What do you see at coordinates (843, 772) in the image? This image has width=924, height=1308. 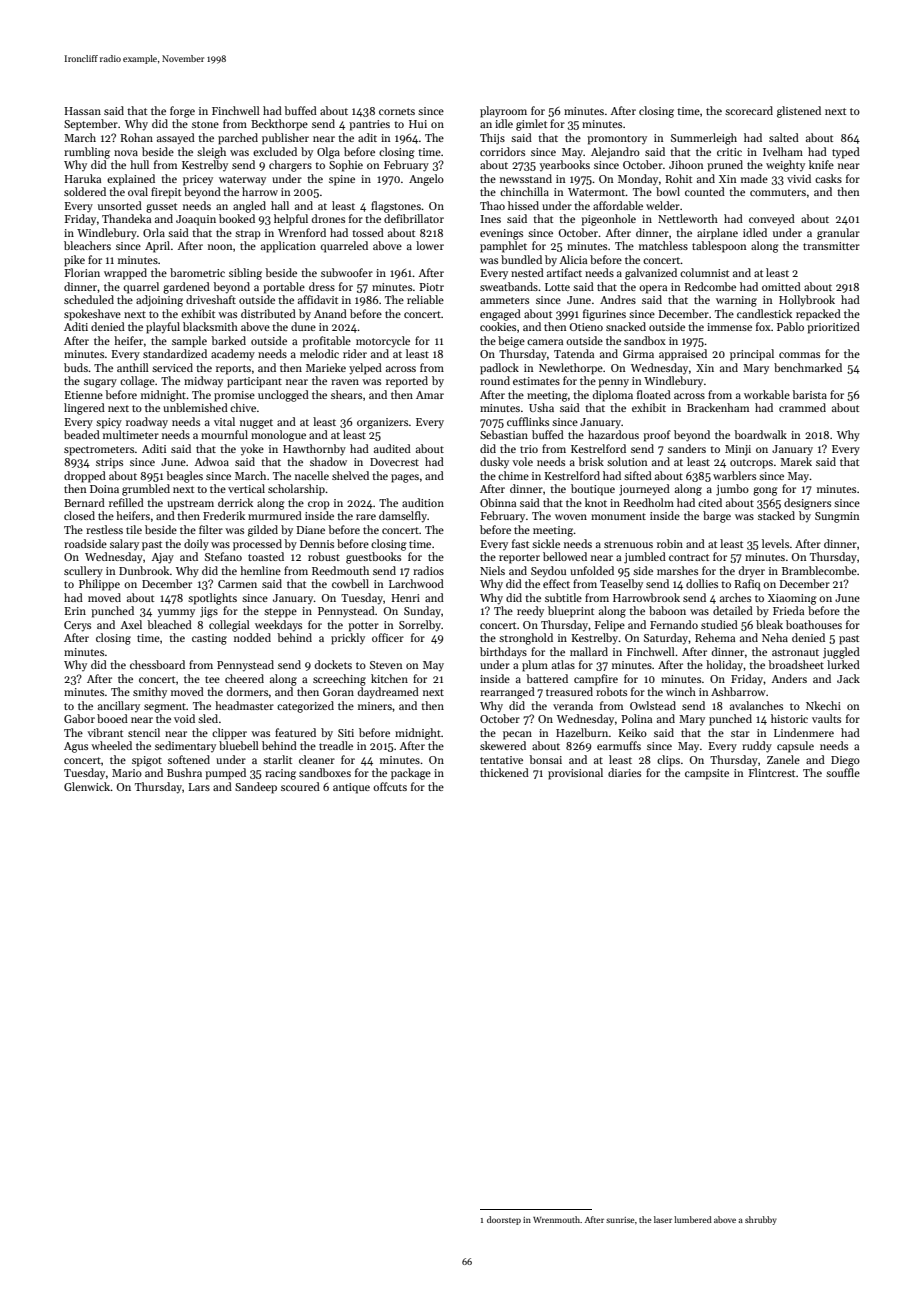 I see `souffle` at bounding box center [843, 772].
